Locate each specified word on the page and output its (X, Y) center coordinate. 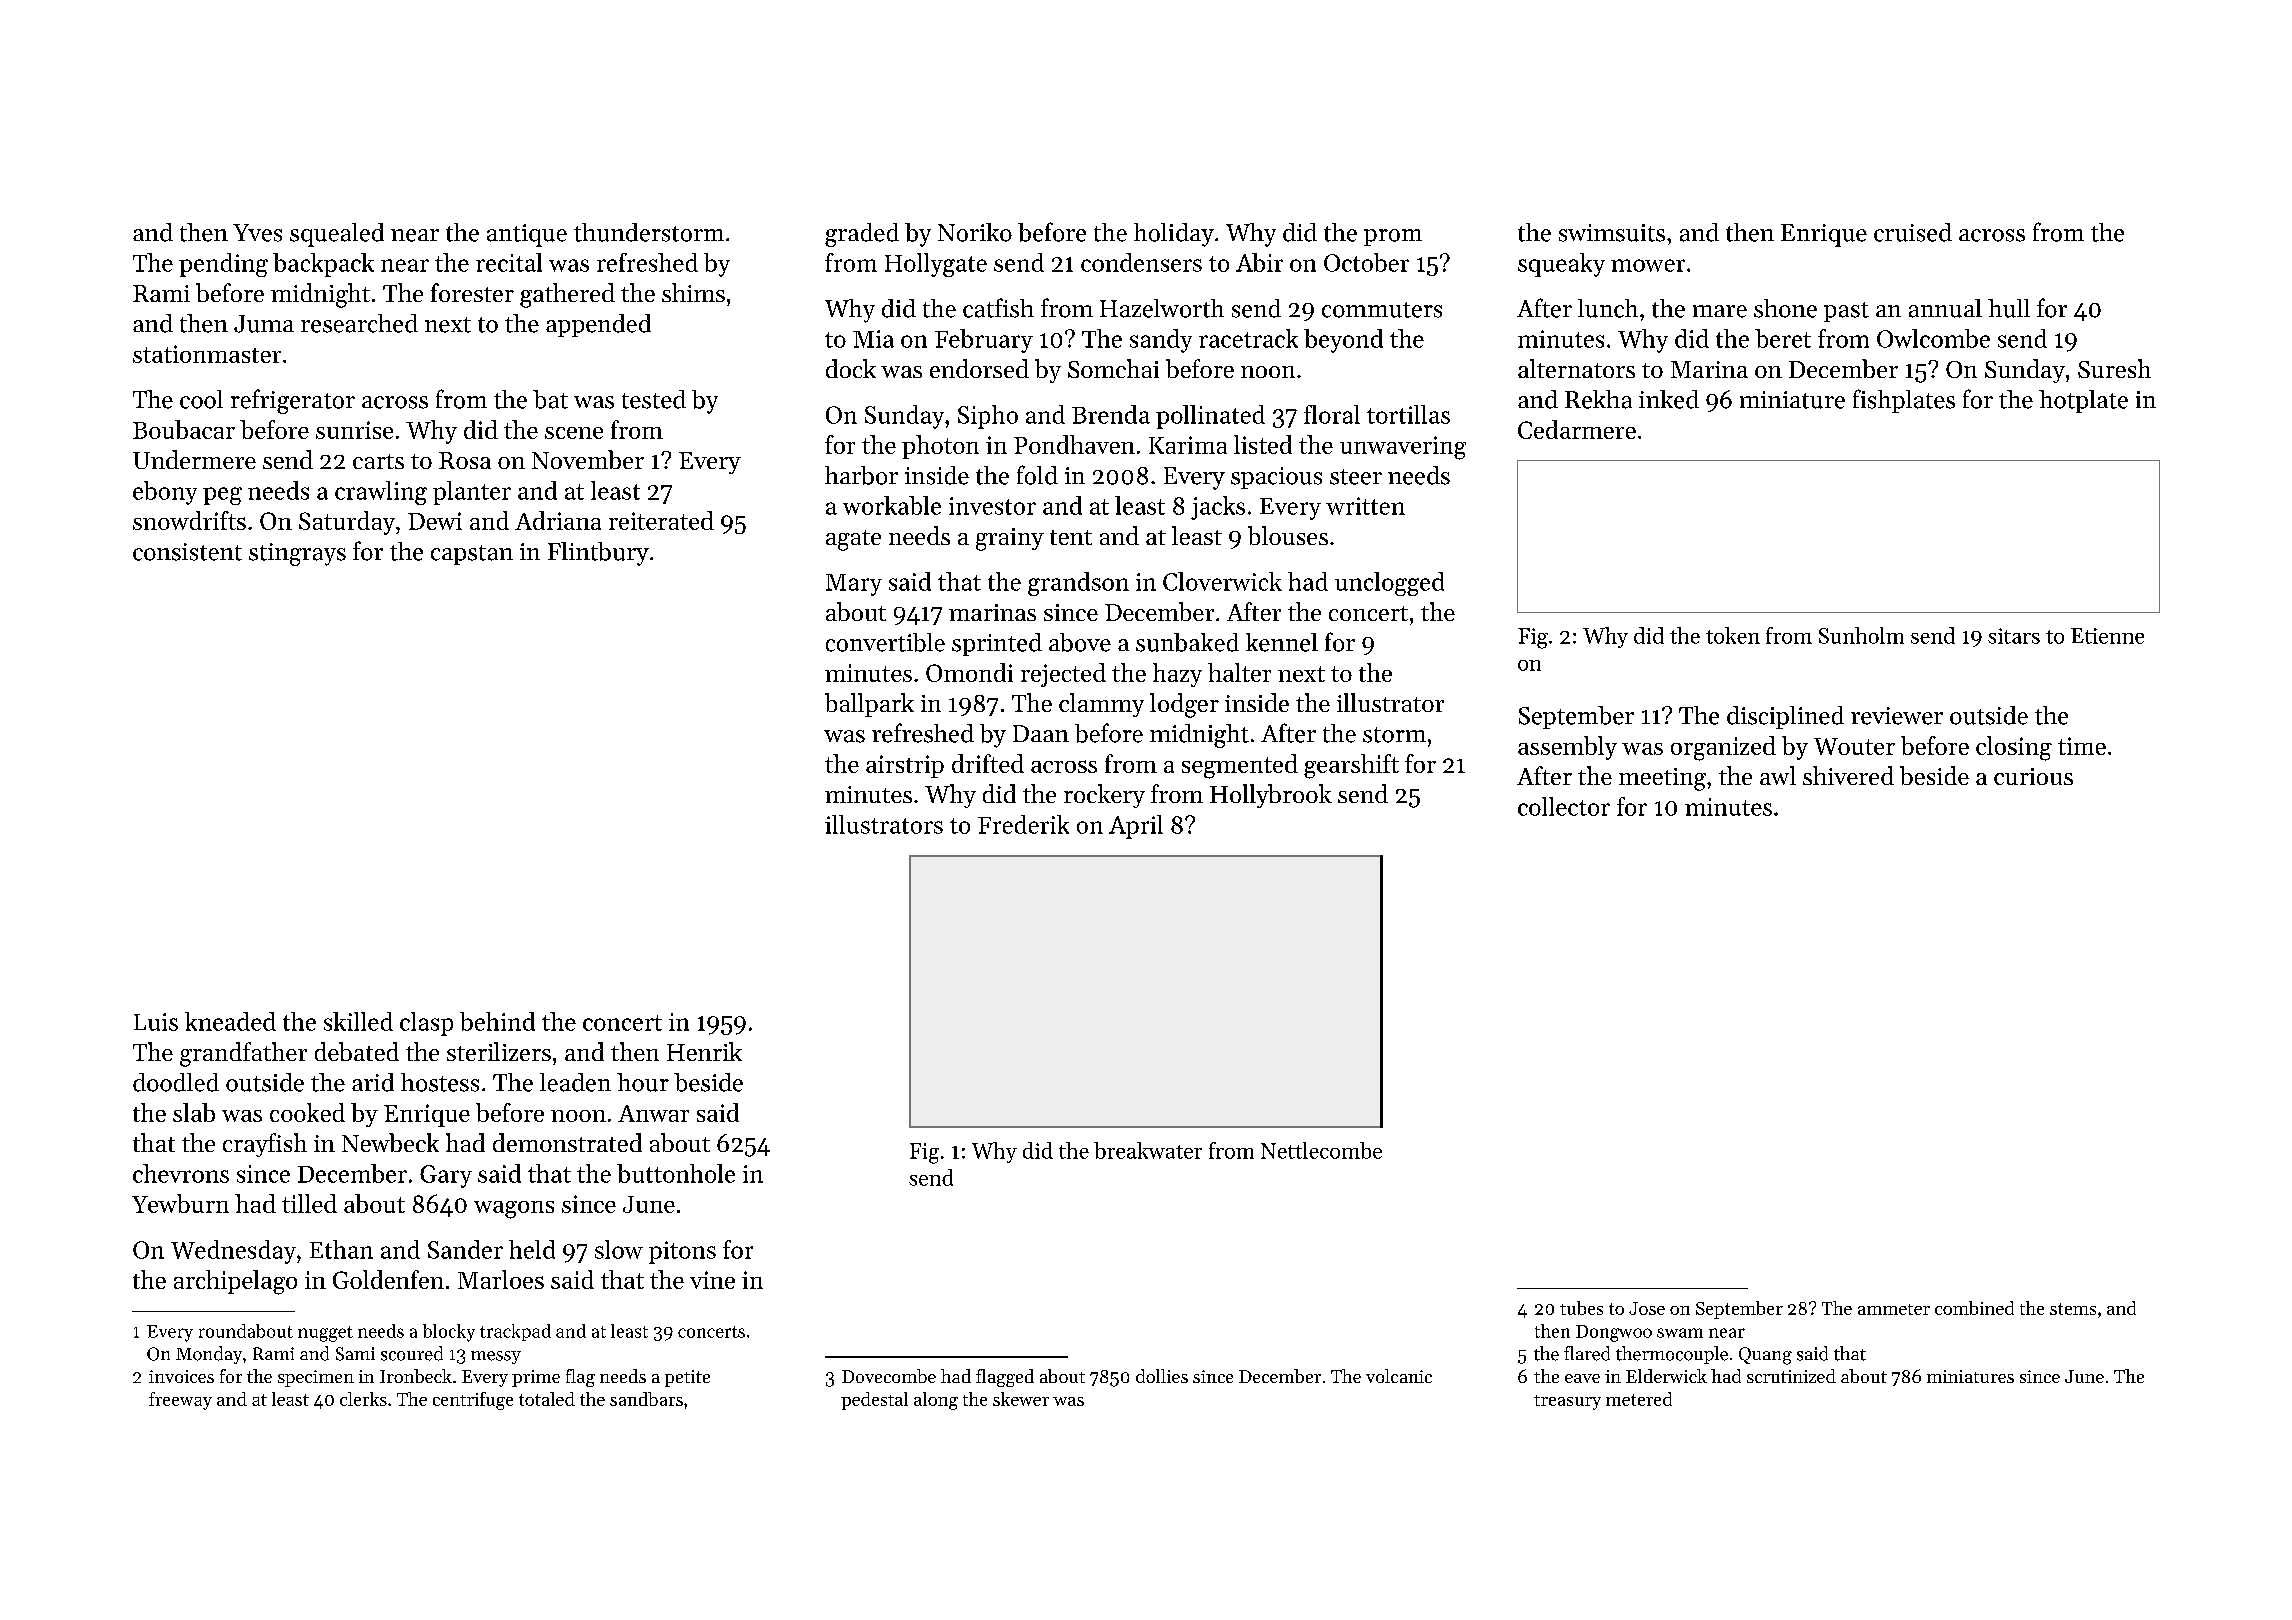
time (2082, 746)
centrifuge (473, 1401)
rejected (1063, 675)
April (1136, 827)
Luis (156, 1022)
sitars (2014, 636)
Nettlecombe (1321, 1150)
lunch (1608, 308)
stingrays (297, 554)
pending (223, 265)
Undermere (194, 459)
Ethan (341, 1249)
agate (853, 540)
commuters (1382, 310)
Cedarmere (1577, 429)
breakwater (1148, 1150)
